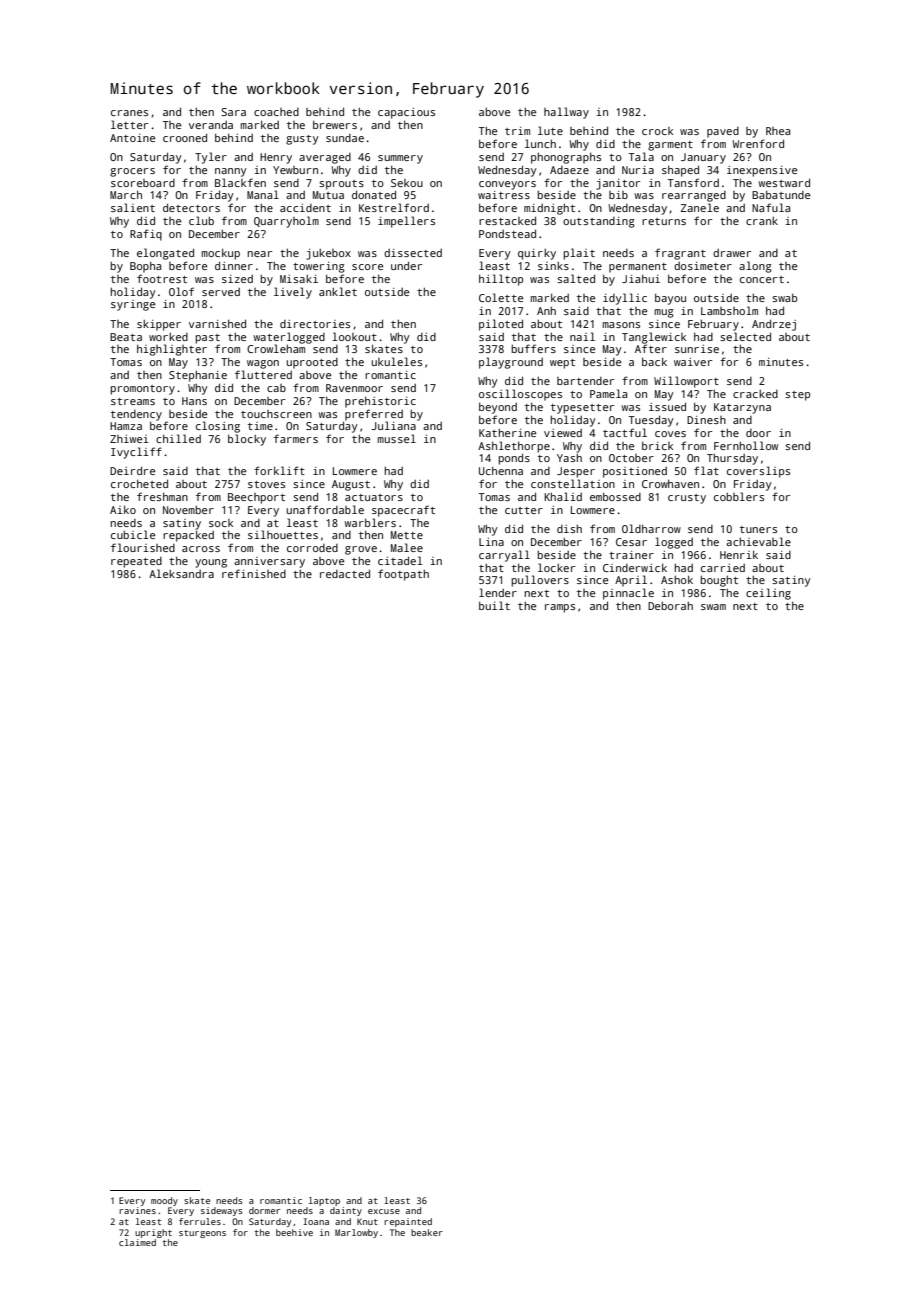 This screenshot has height=1308, width=924. Describe the element at coordinates (768, 594) in the screenshot. I see `ceiling` at that location.
